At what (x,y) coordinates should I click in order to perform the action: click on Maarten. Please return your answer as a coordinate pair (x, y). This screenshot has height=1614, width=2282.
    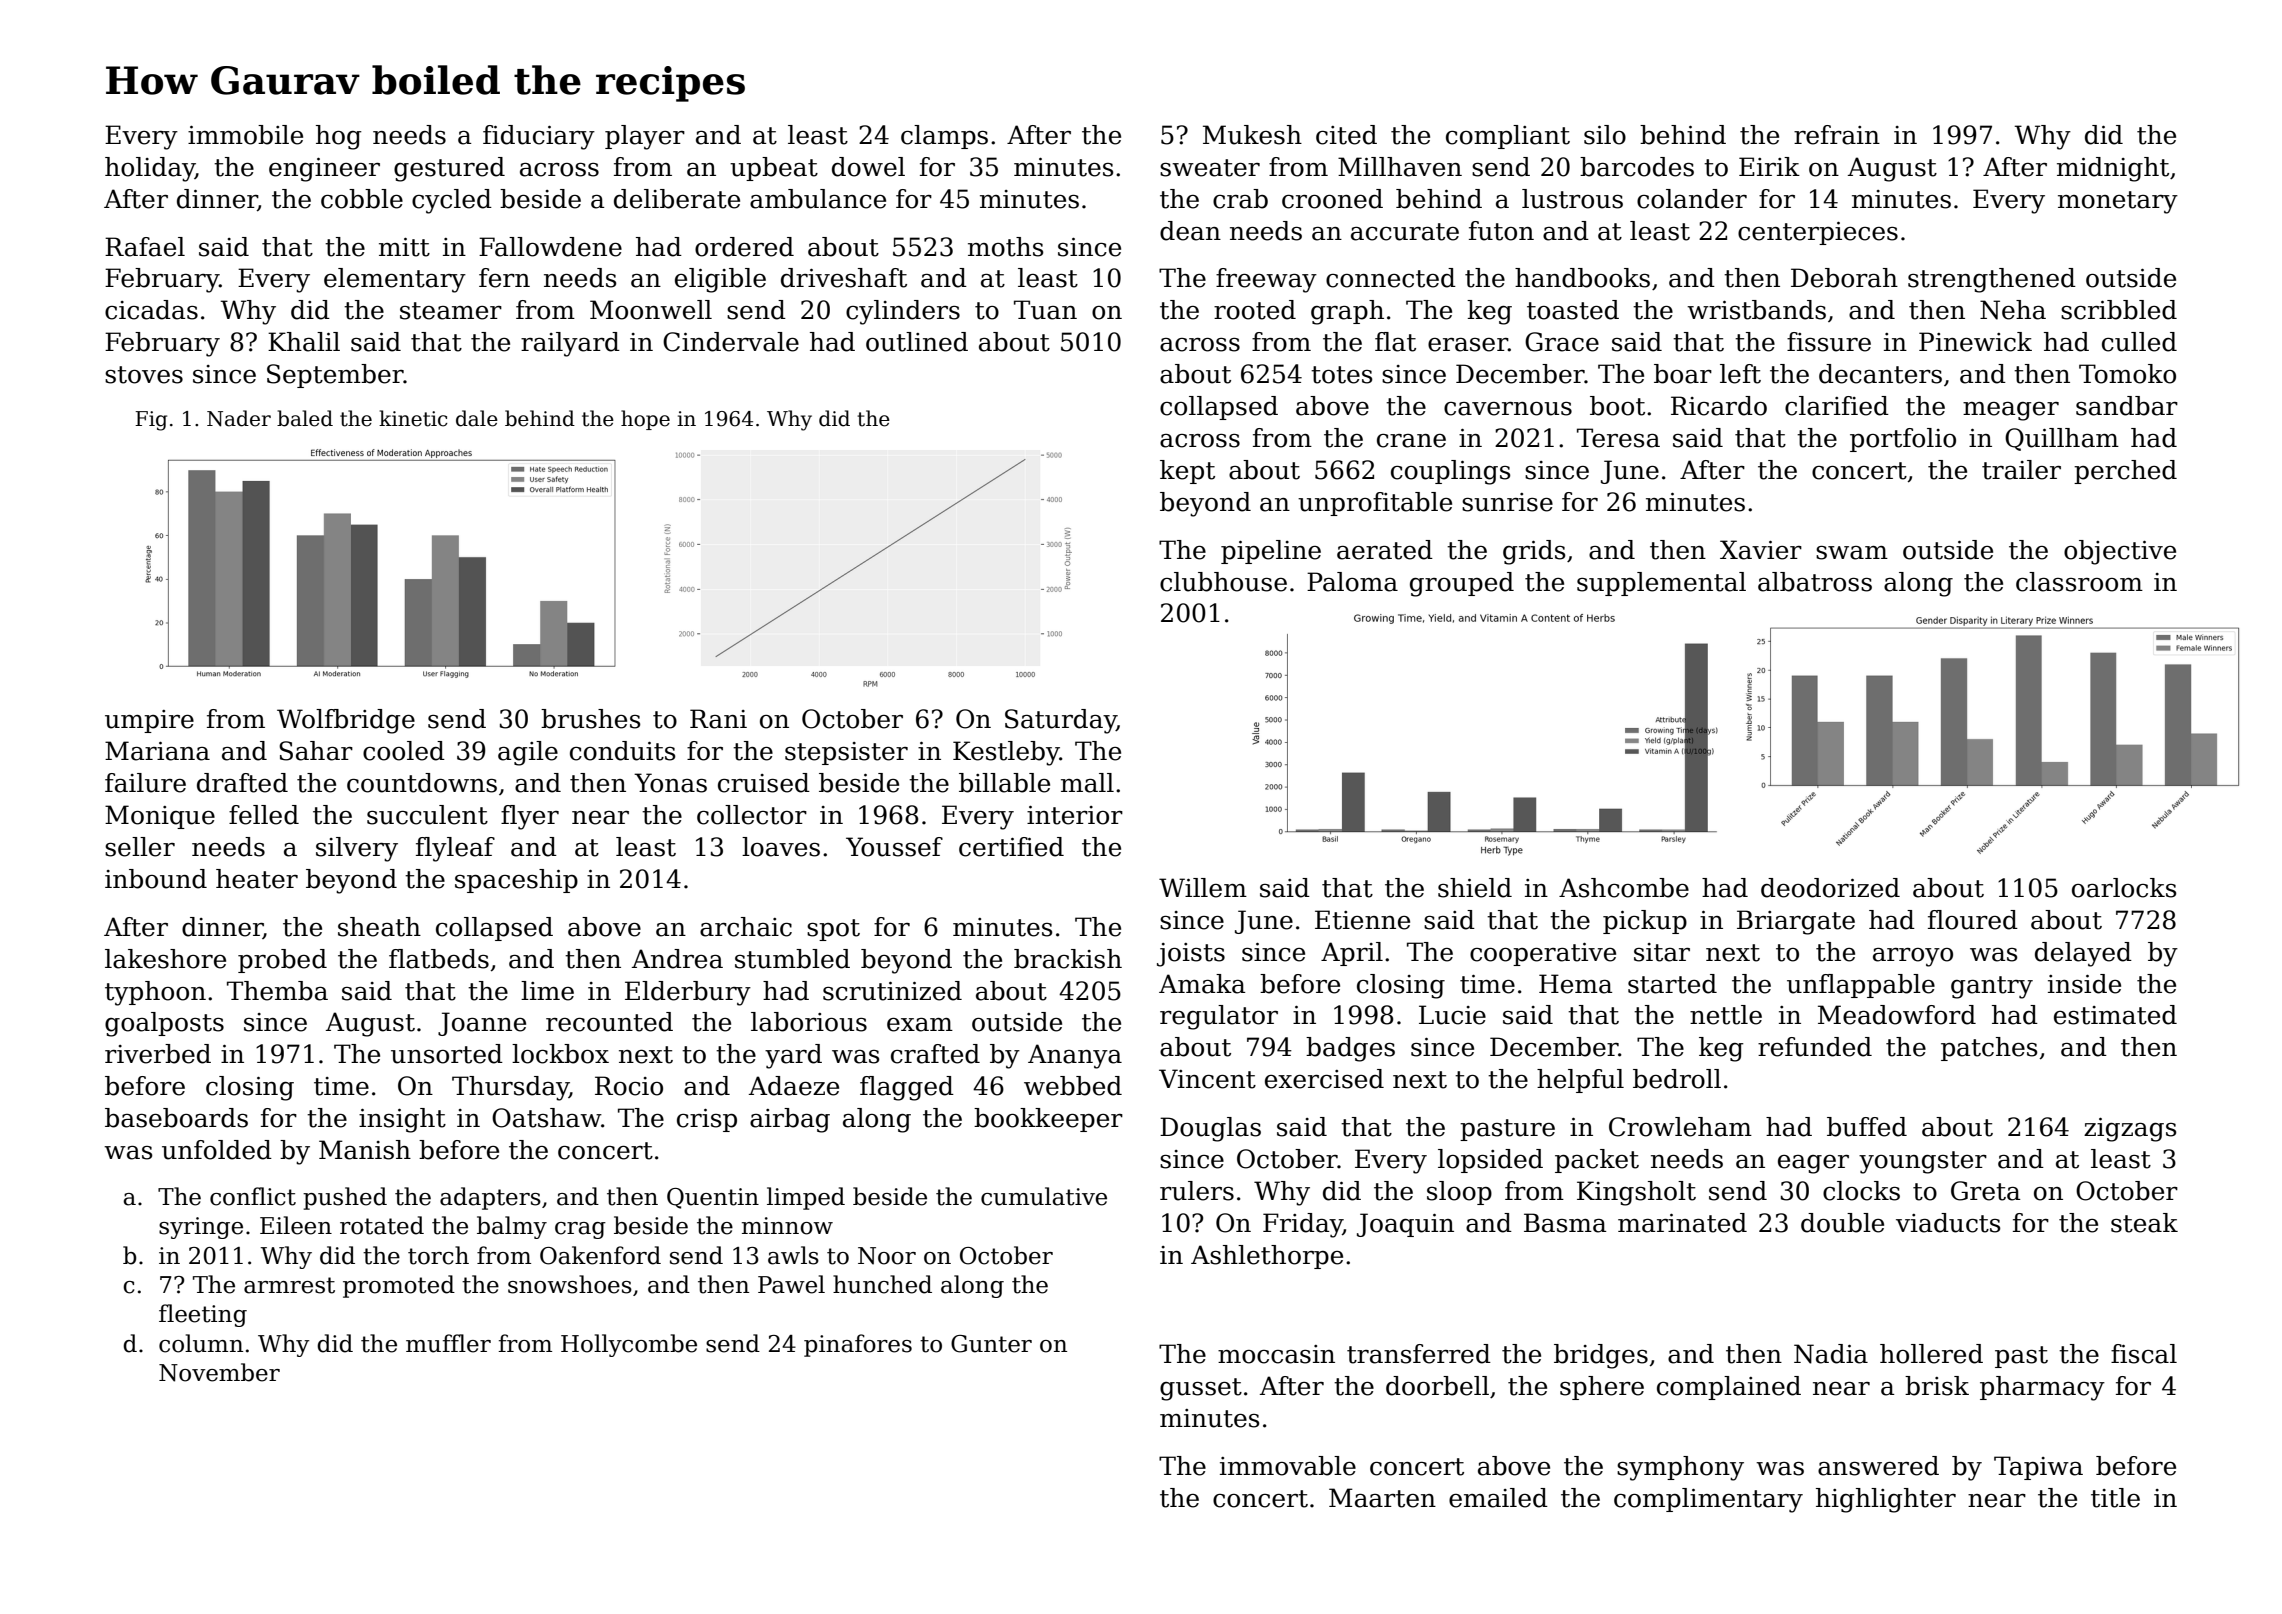
    Looking at the image, I should click on (1382, 1498).
